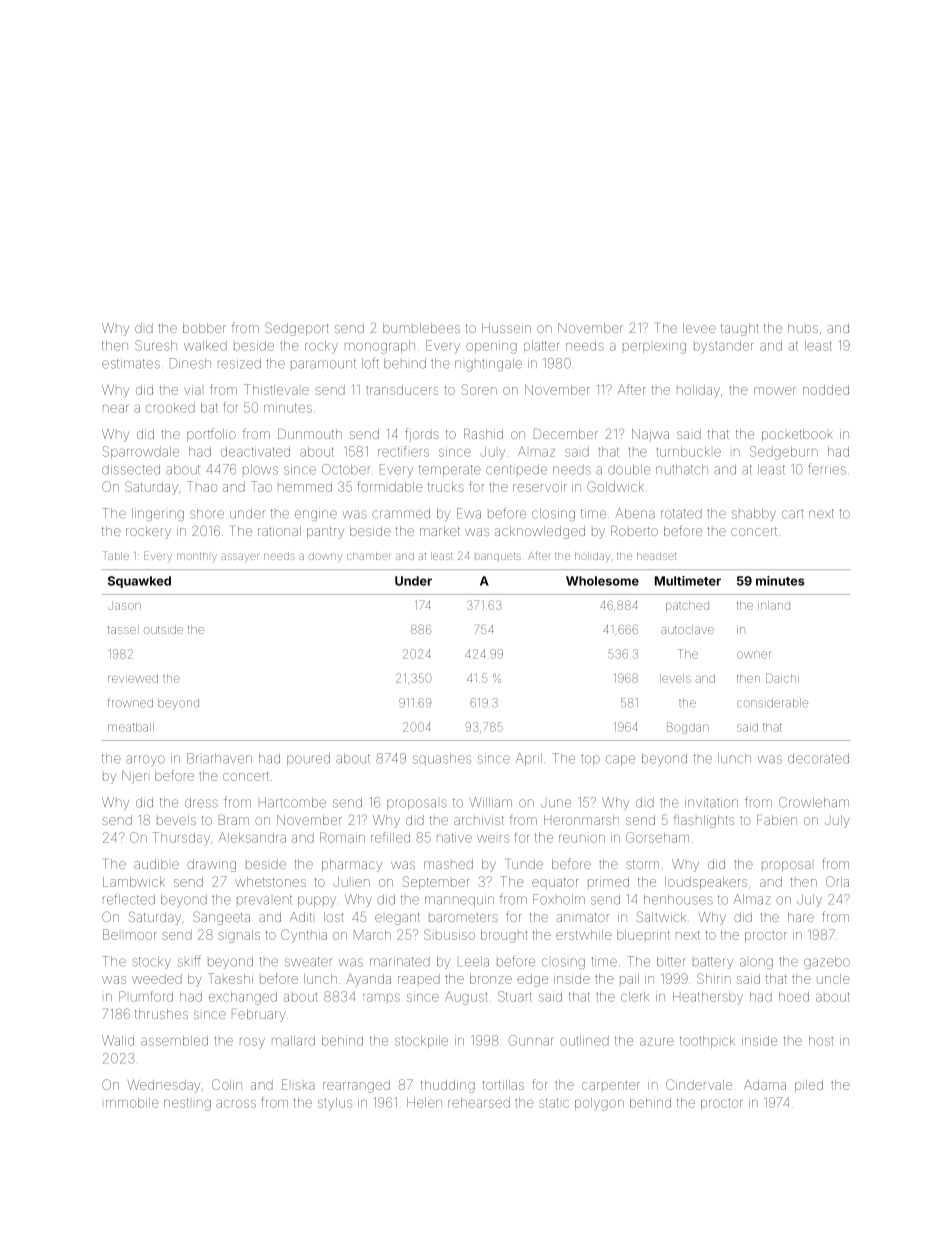 The height and width of the page is (1233, 952). What do you see at coordinates (723, 347) in the page?
I see `bystander` at bounding box center [723, 347].
